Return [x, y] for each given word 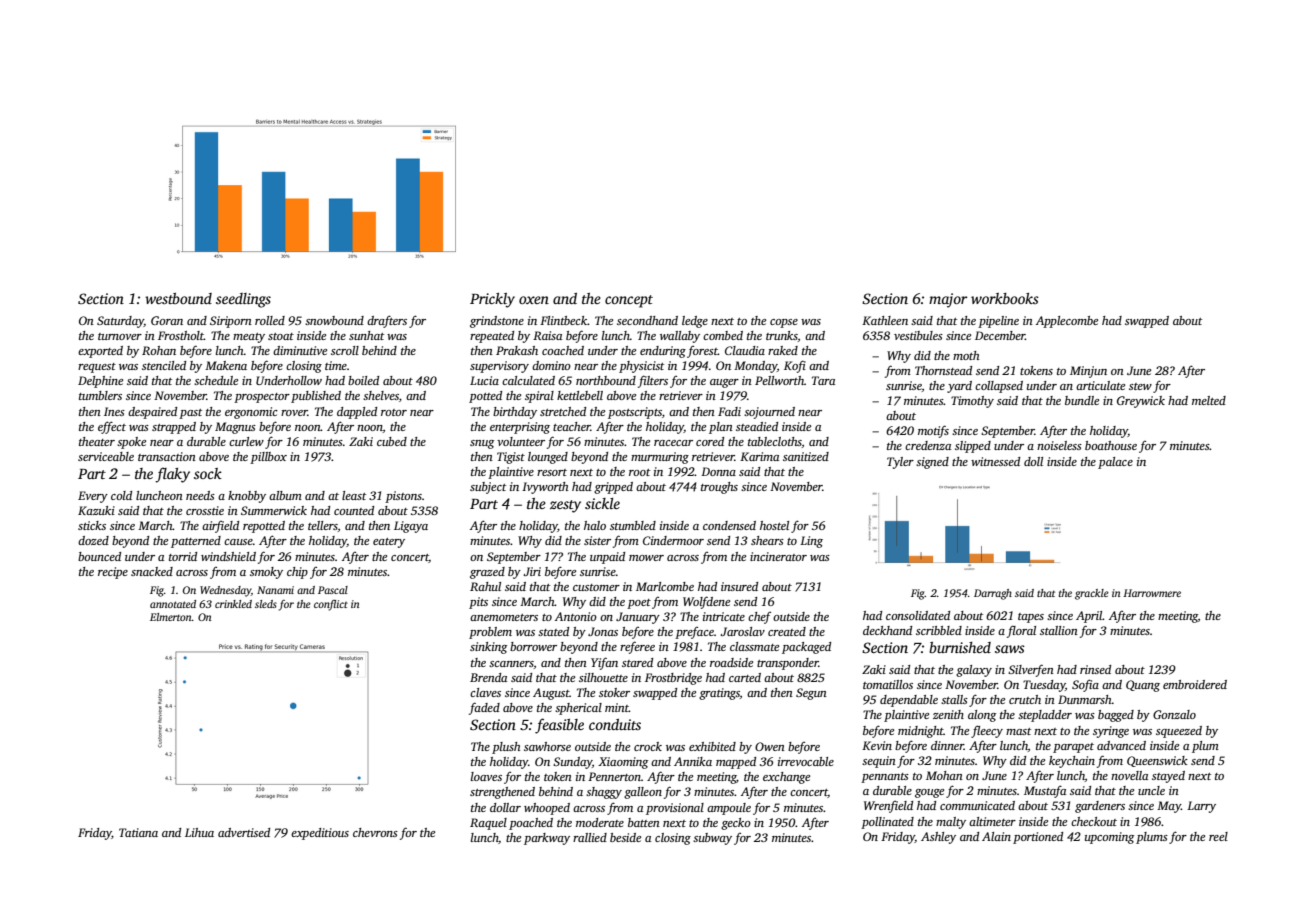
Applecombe [1067, 322]
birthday [515, 413]
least [354, 495]
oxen [534, 300]
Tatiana [138, 832]
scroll [345, 350]
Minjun [1088, 372]
